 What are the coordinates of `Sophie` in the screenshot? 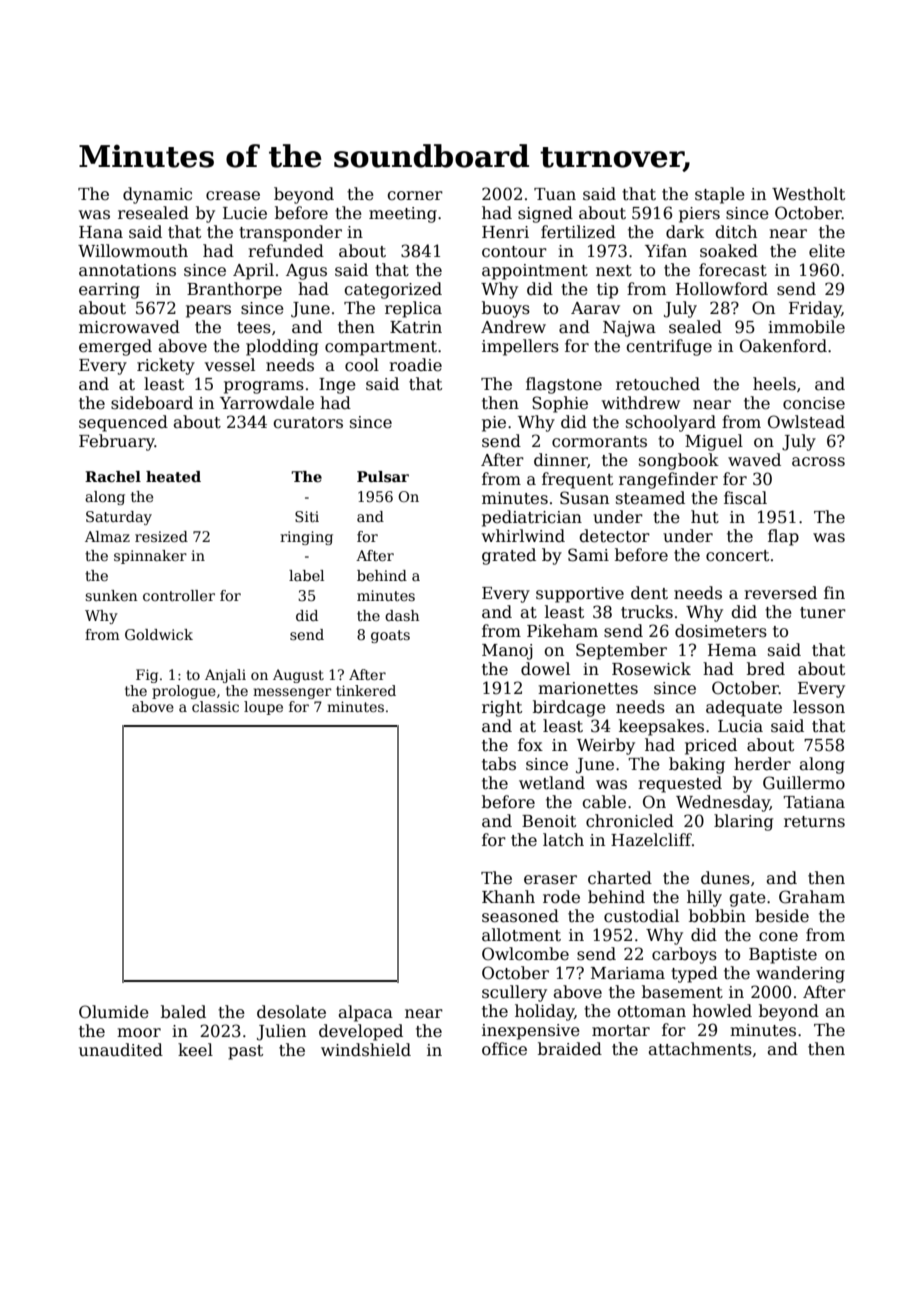 It's located at (560, 404).
